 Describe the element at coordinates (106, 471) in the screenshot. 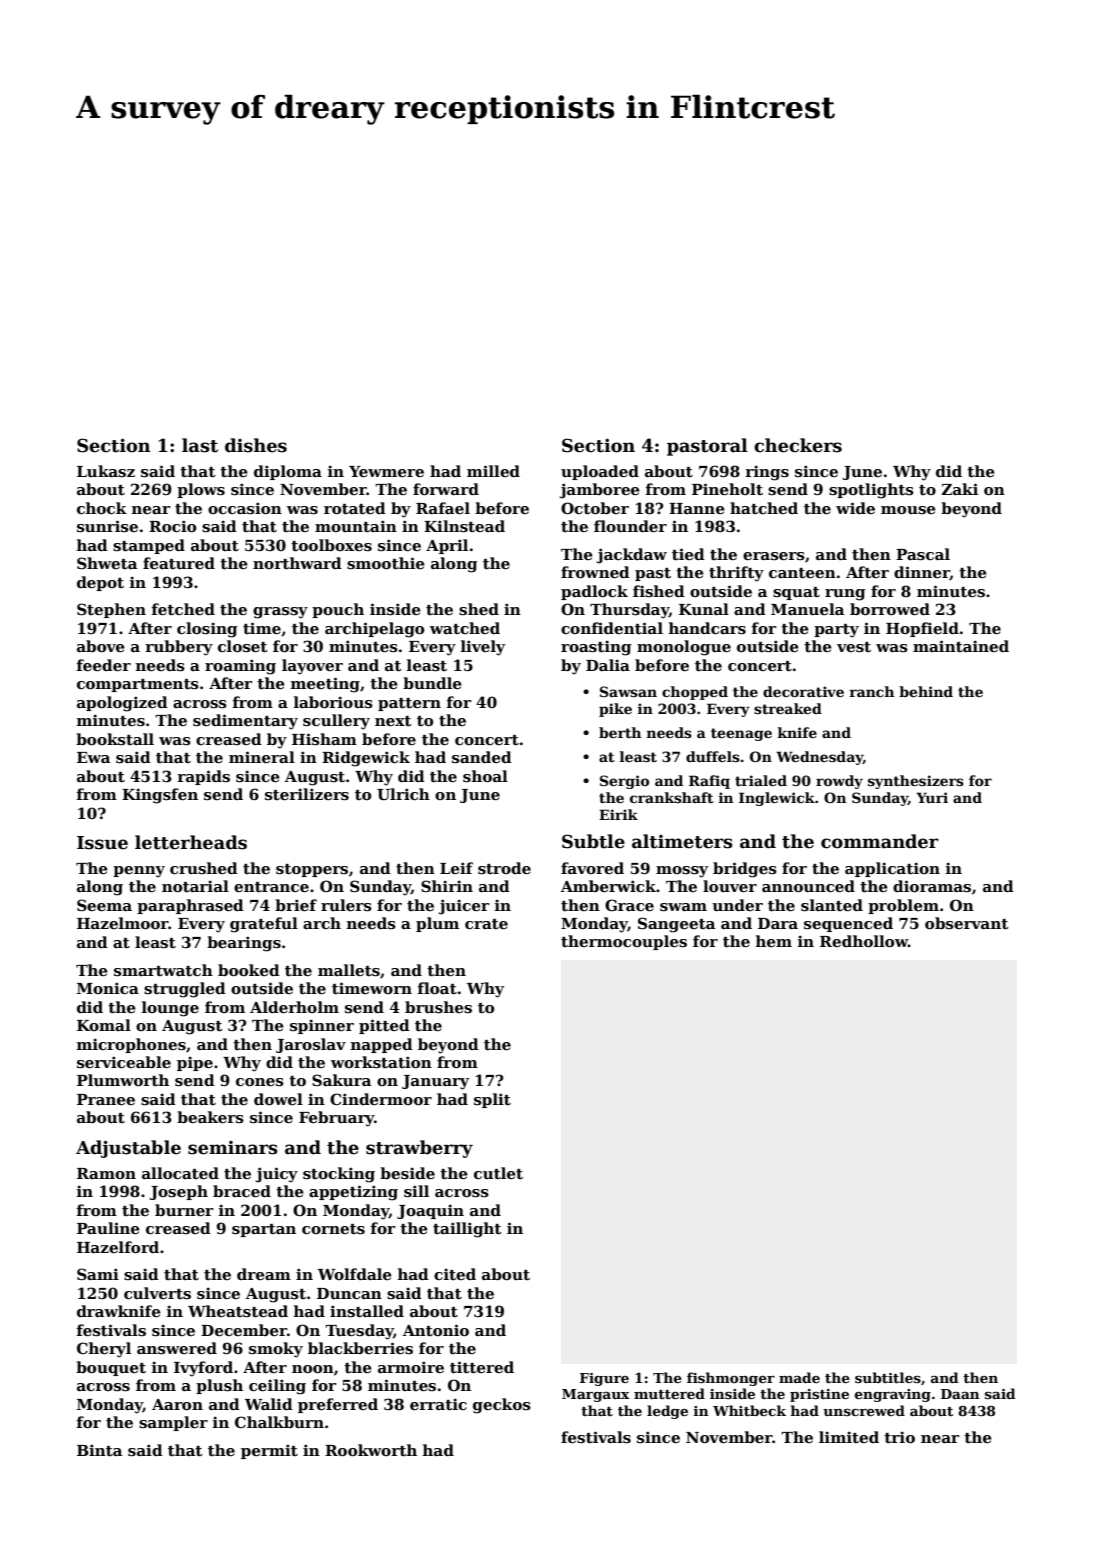

I see `Lukasz` at that location.
